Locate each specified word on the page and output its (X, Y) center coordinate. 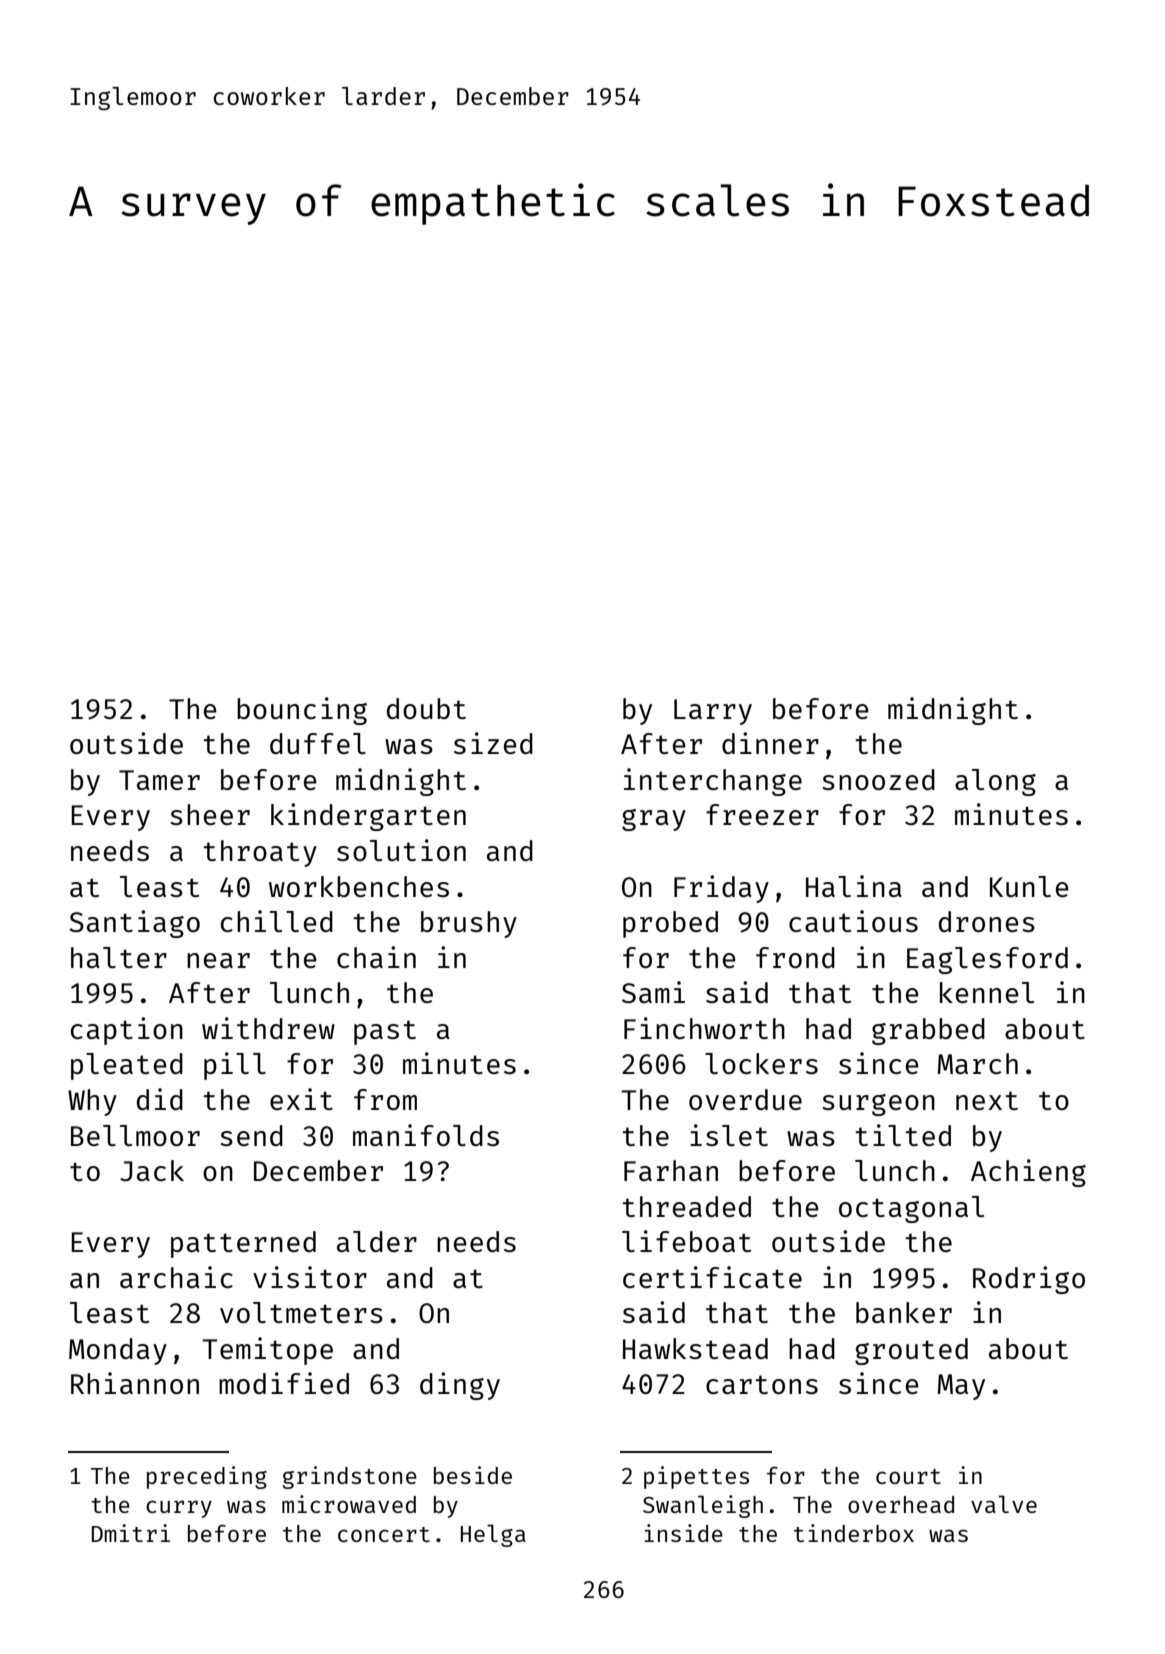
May (961, 1387)
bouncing (302, 711)
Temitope (267, 1351)
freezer (762, 814)
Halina (854, 886)
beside (473, 1475)
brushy (469, 924)
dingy (460, 1386)
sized (493, 743)
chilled (277, 921)
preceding (207, 1477)
